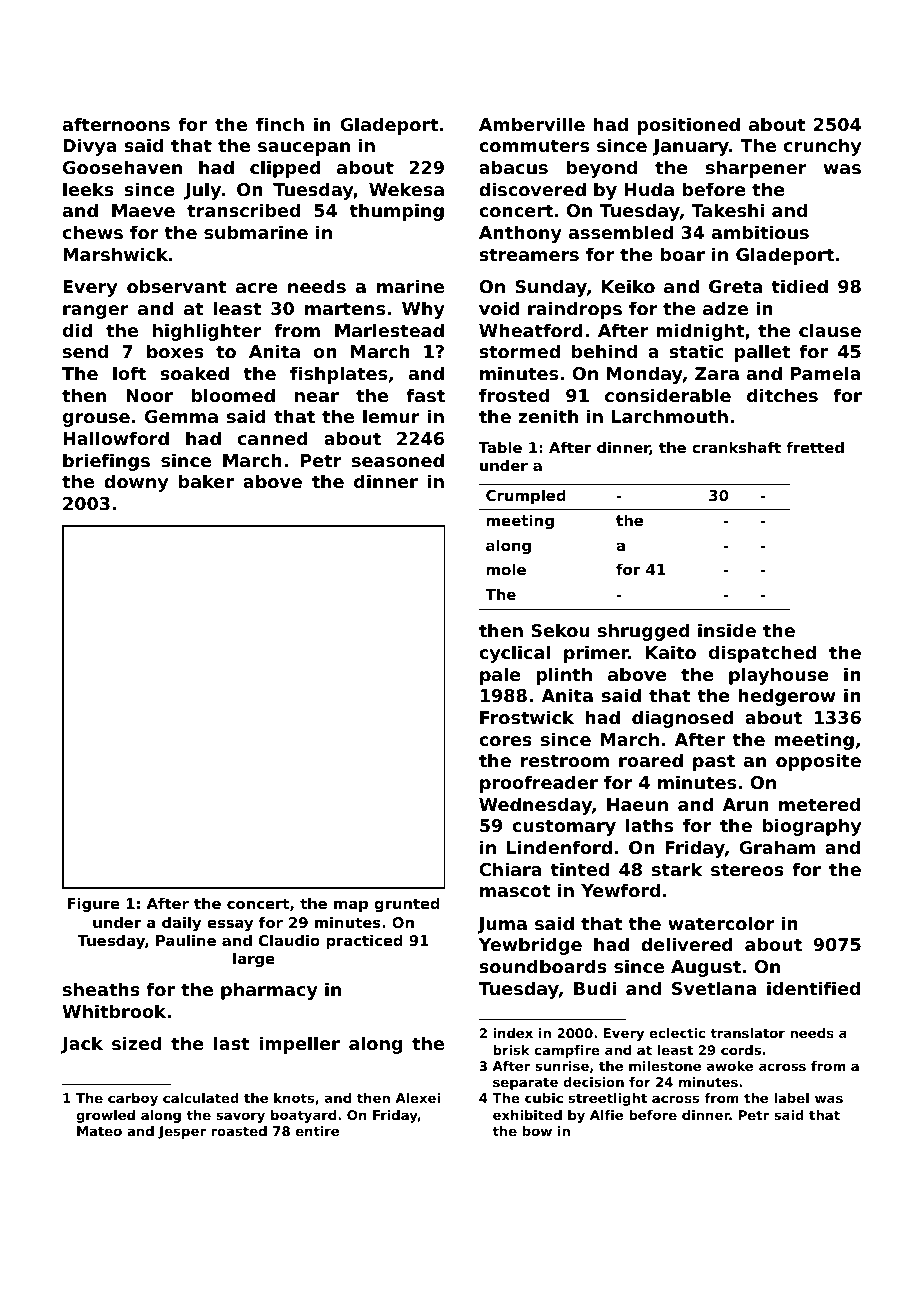 The height and width of the image is (1311, 924). Describe the element at coordinates (182, 1132) in the image. I see `Jesper` at that location.
